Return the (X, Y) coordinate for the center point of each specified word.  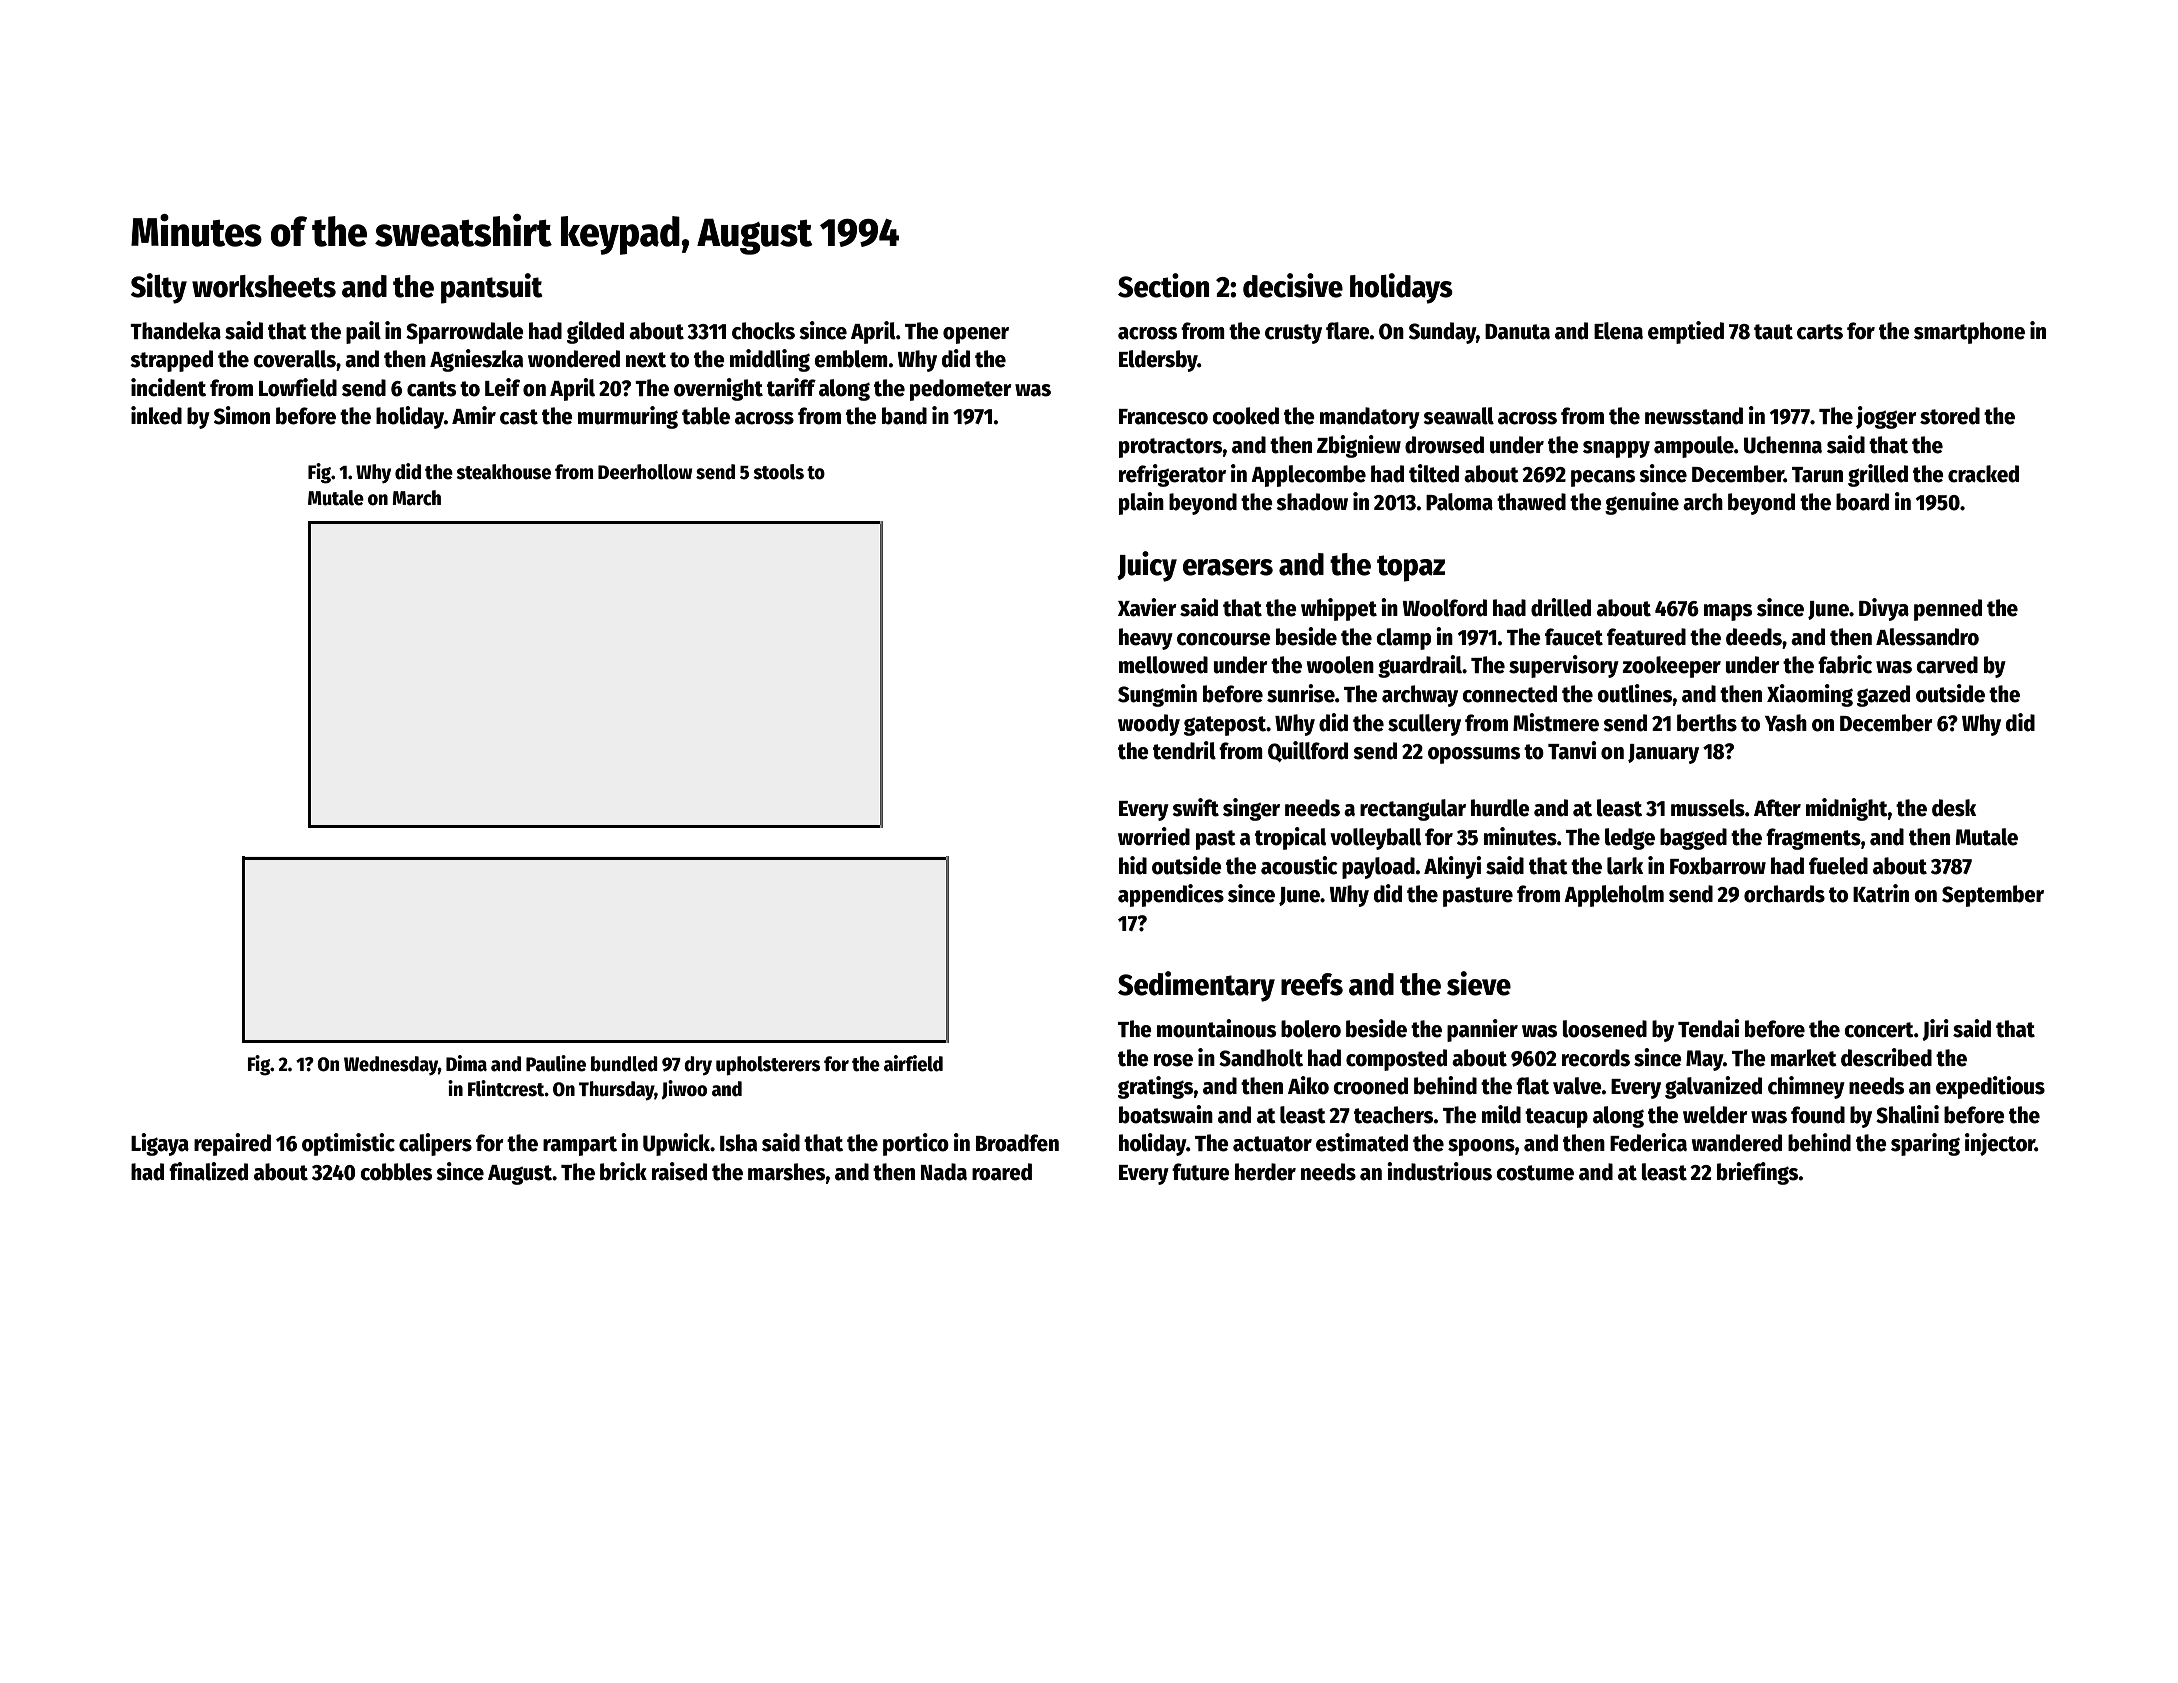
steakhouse (503, 472)
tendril (1184, 750)
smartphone (1969, 333)
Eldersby (1158, 361)
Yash (1786, 723)
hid (1133, 865)
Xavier (1147, 607)
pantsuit (492, 288)
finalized (208, 1171)
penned (1948, 610)
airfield (913, 1063)
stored (1950, 416)
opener (976, 335)
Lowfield (298, 387)
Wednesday (391, 1066)
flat (1532, 1086)
